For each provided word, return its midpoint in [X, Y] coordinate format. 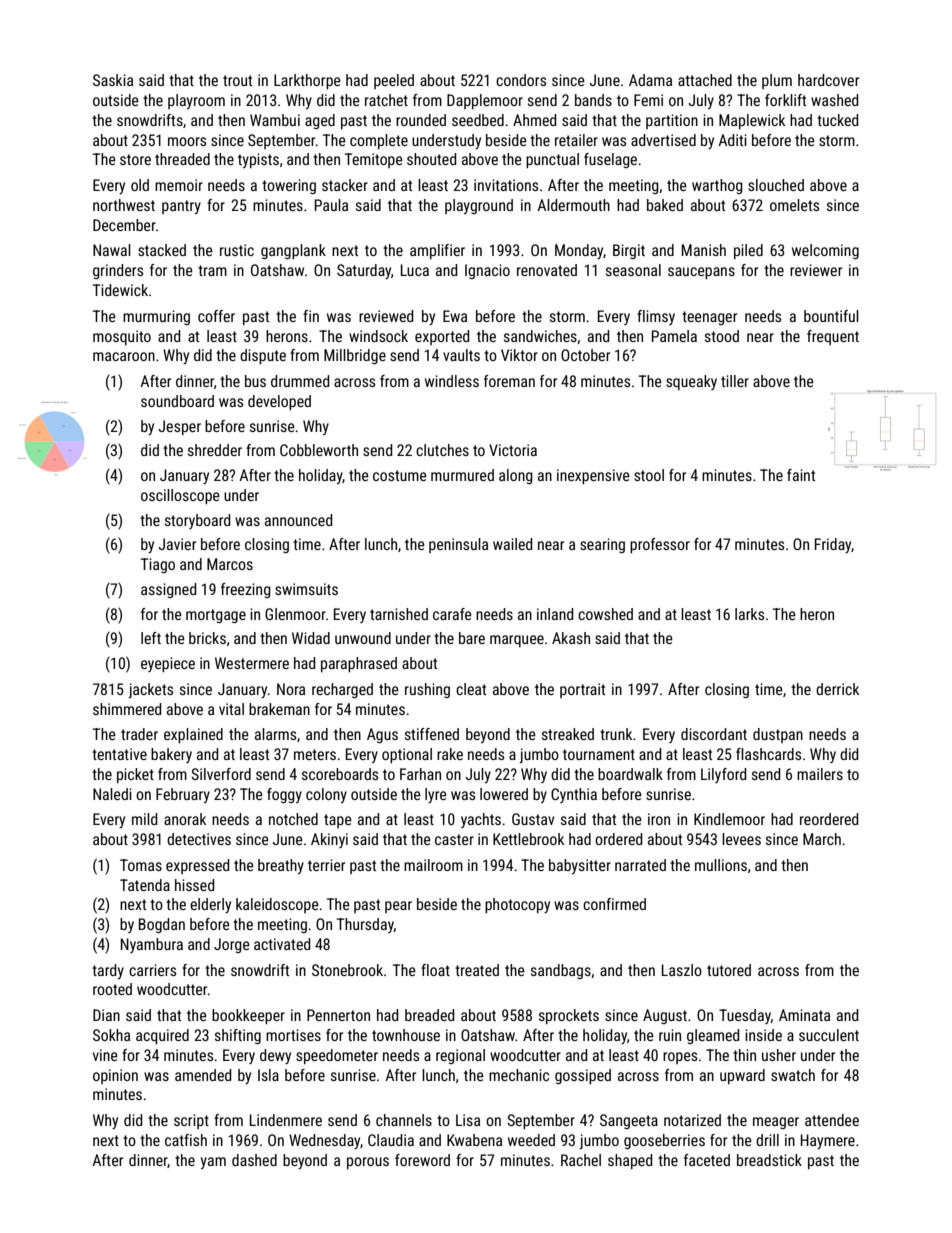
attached [705, 80]
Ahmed [534, 120]
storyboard [197, 521]
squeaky [691, 382]
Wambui [275, 120]
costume [400, 475]
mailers [820, 774]
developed [279, 402]
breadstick [769, 1160]
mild [144, 819]
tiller [735, 381]
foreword [422, 1160]
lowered [504, 794]
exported [442, 337]
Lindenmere [286, 1120]
